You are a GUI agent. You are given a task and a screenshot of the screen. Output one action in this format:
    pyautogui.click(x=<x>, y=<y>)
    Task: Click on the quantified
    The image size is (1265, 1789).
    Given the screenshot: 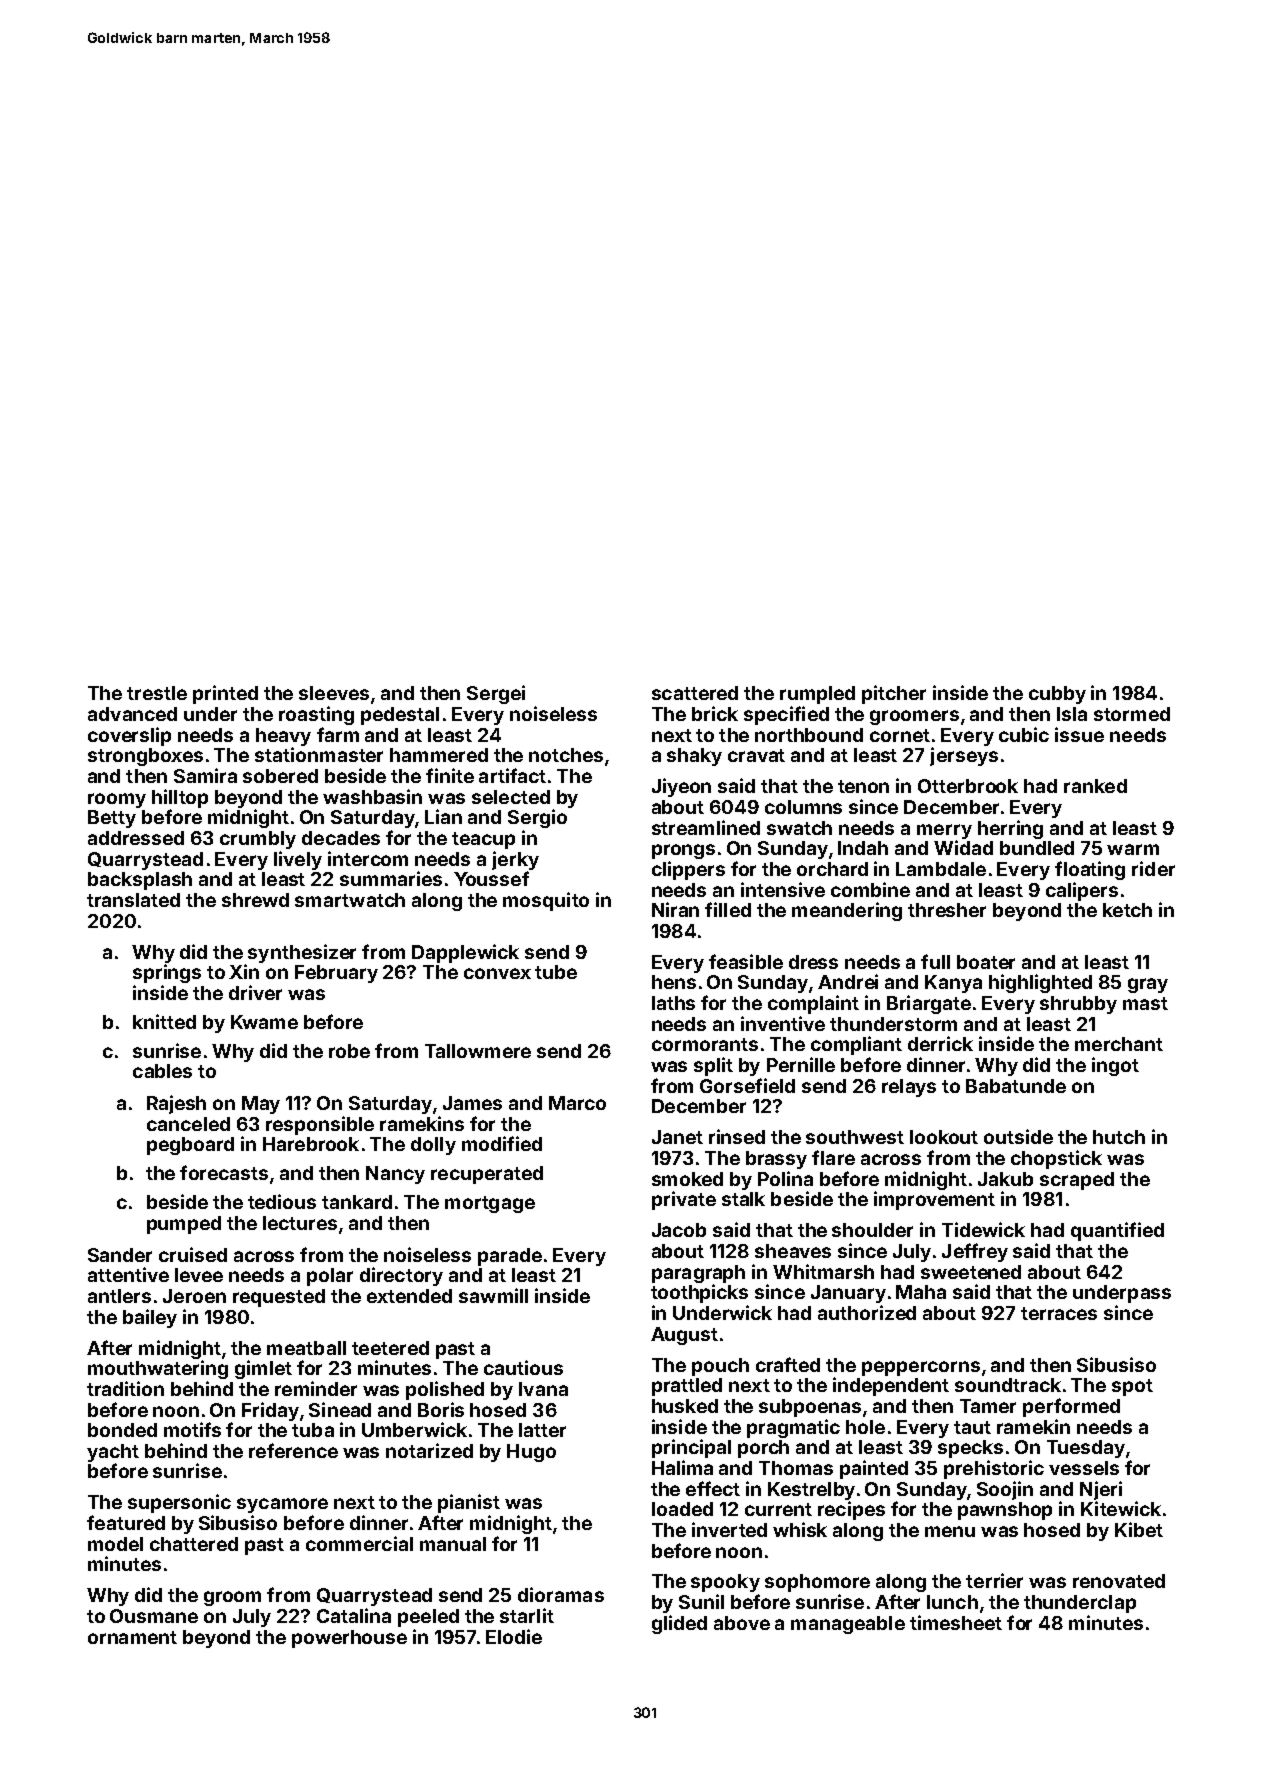 What is the action you would take?
    pyautogui.click(x=1117, y=1231)
